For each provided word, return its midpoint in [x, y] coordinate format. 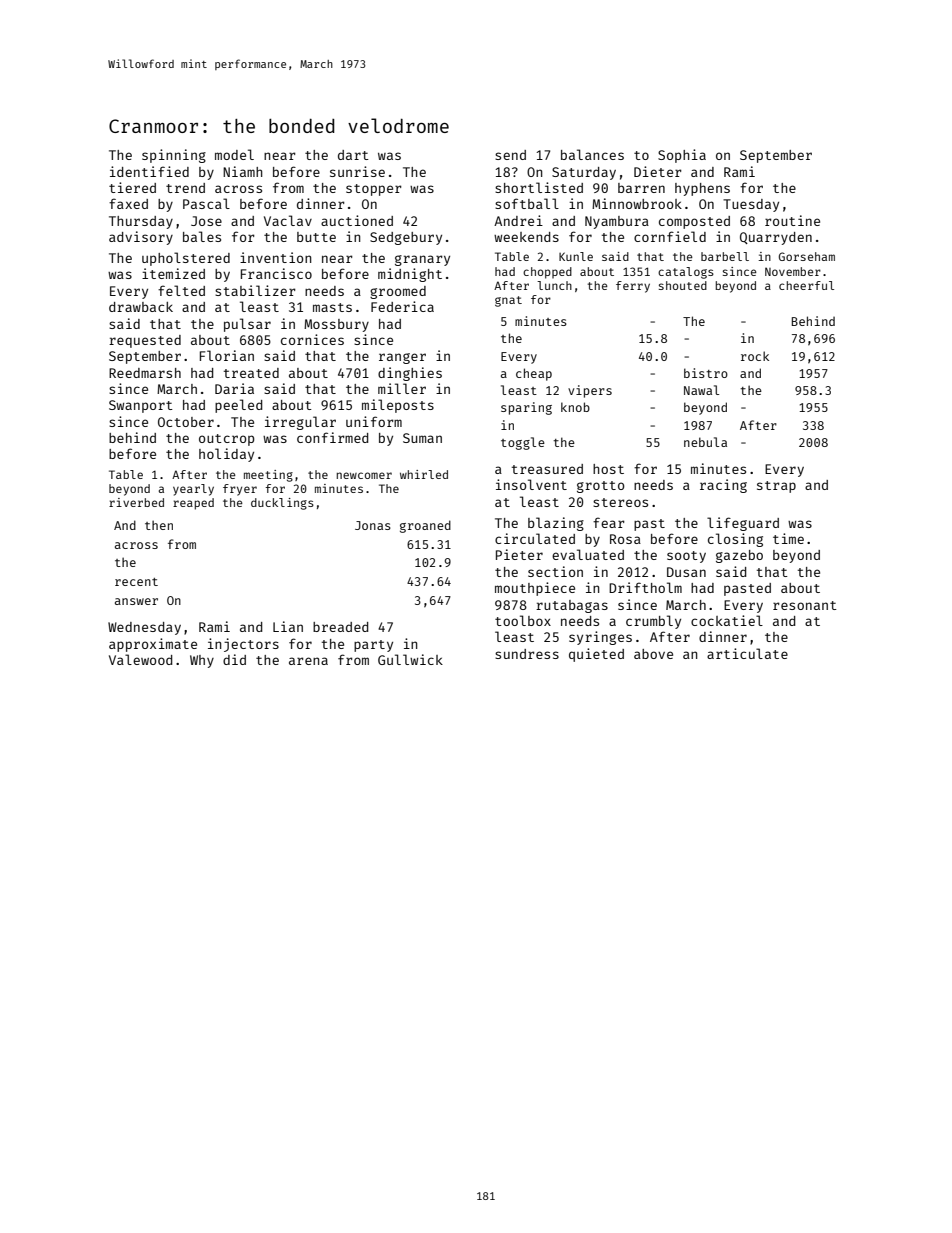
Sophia [682, 156]
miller [402, 388]
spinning [174, 156]
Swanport [141, 406]
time [788, 538]
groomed [398, 292]
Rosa [625, 539]
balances [592, 154]
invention [275, 257]
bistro [706, 373]
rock [755, 356]
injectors [243, 645]
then [159, 525]
